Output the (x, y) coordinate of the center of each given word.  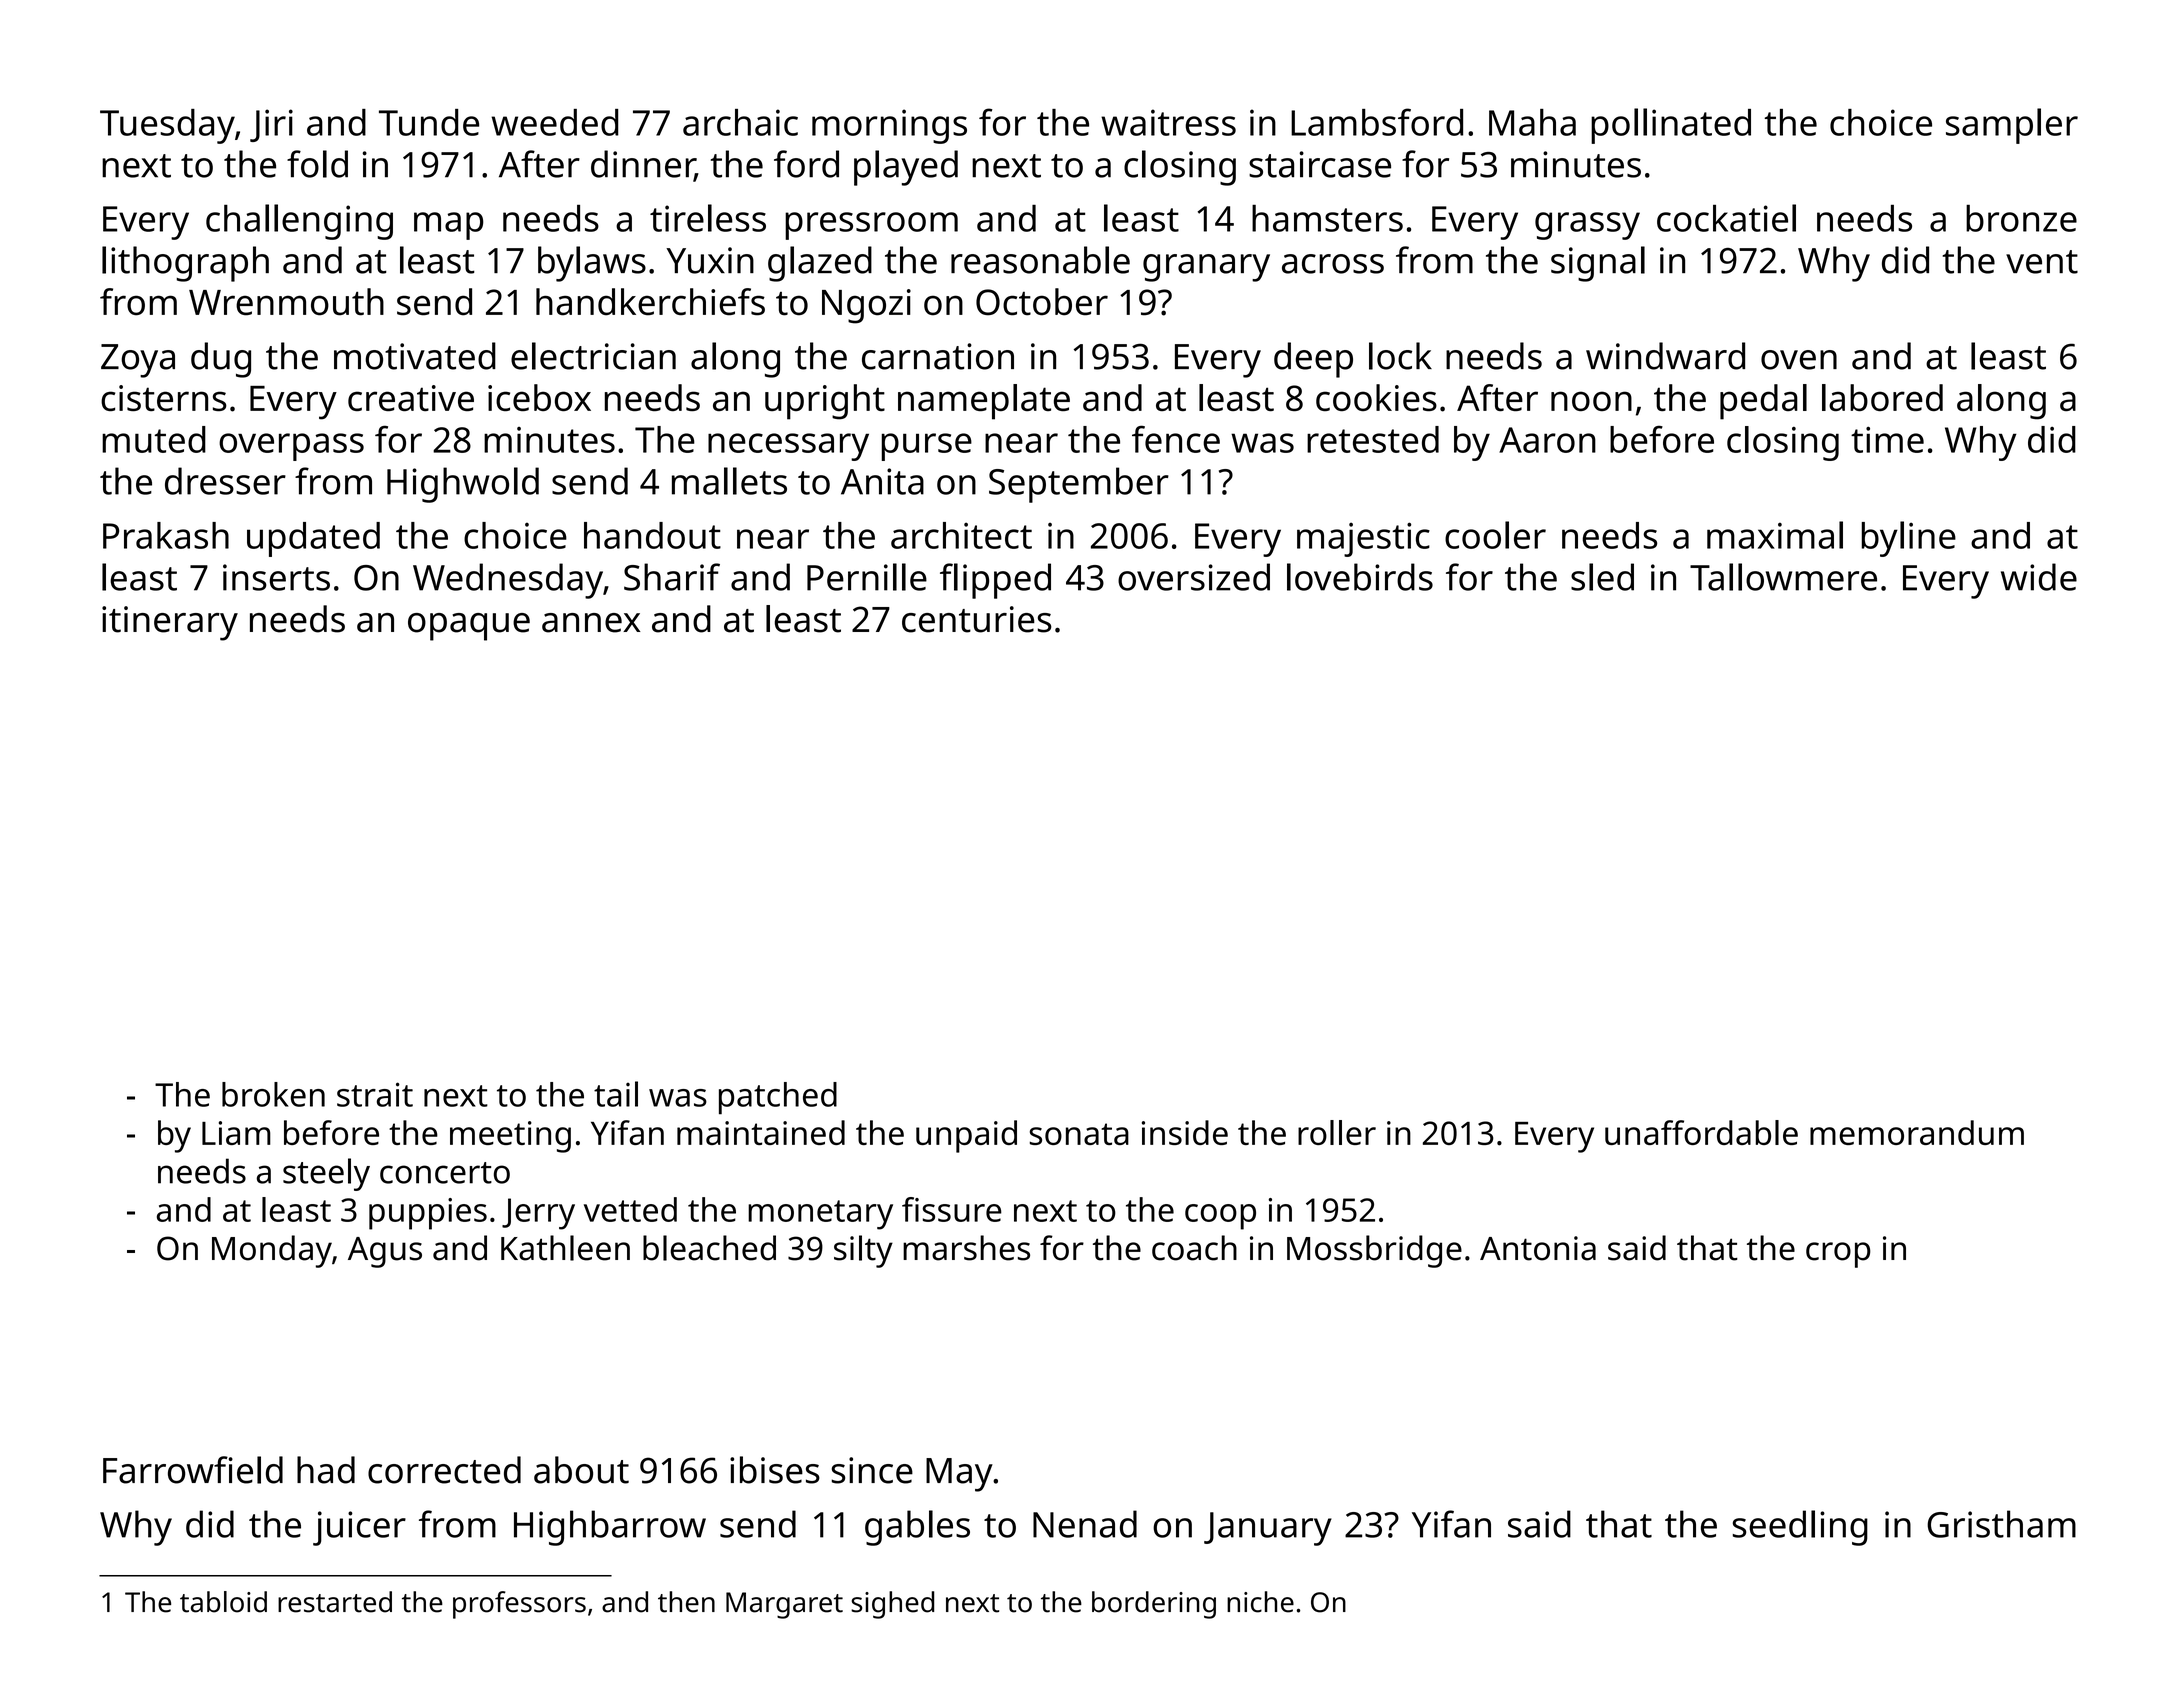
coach (1194, 1248)
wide (2039, 577)
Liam (236, 1133)
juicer (359, 1528)
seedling (1800, 1528)
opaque (469, 627)
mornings (889, 126)
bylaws (592, 264)
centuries (977, 619)
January (1268, 1529)
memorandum (1917, 1132)
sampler (2012, 126)
